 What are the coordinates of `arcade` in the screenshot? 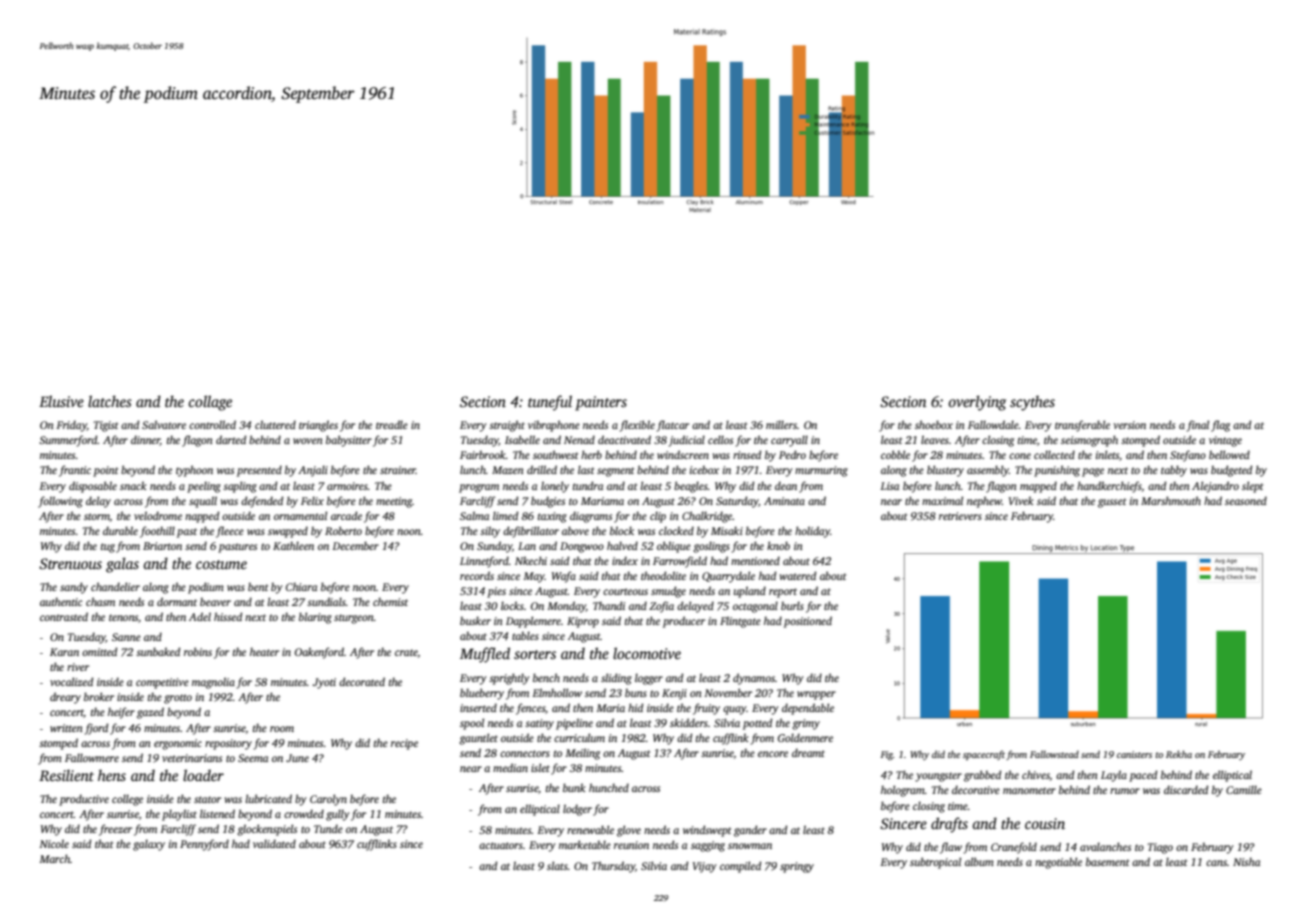 It's located at (346, 515).
